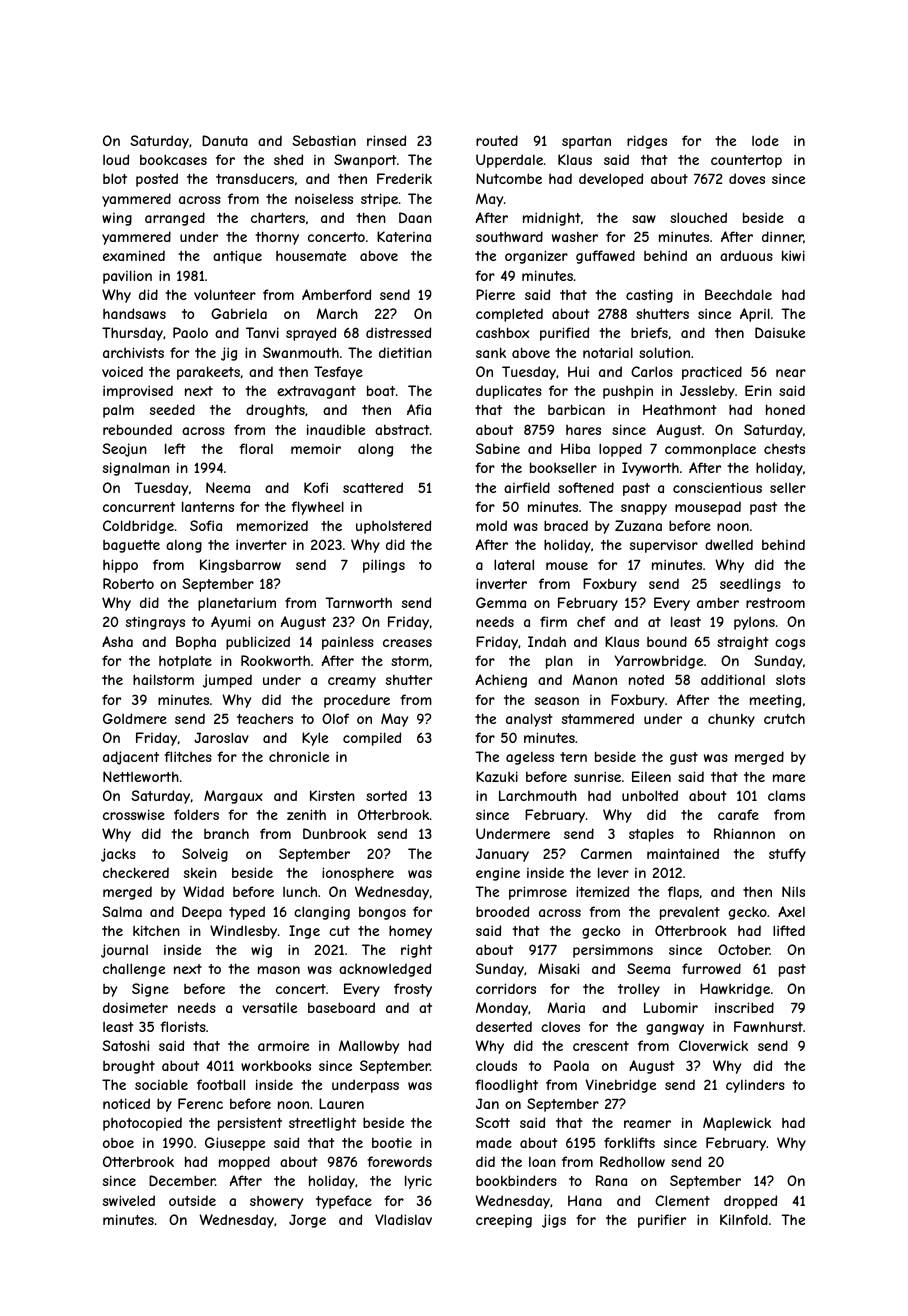 The width and height of the screenshot is (908, 1316). I want to click on swiveled, so click(129, 1200).
